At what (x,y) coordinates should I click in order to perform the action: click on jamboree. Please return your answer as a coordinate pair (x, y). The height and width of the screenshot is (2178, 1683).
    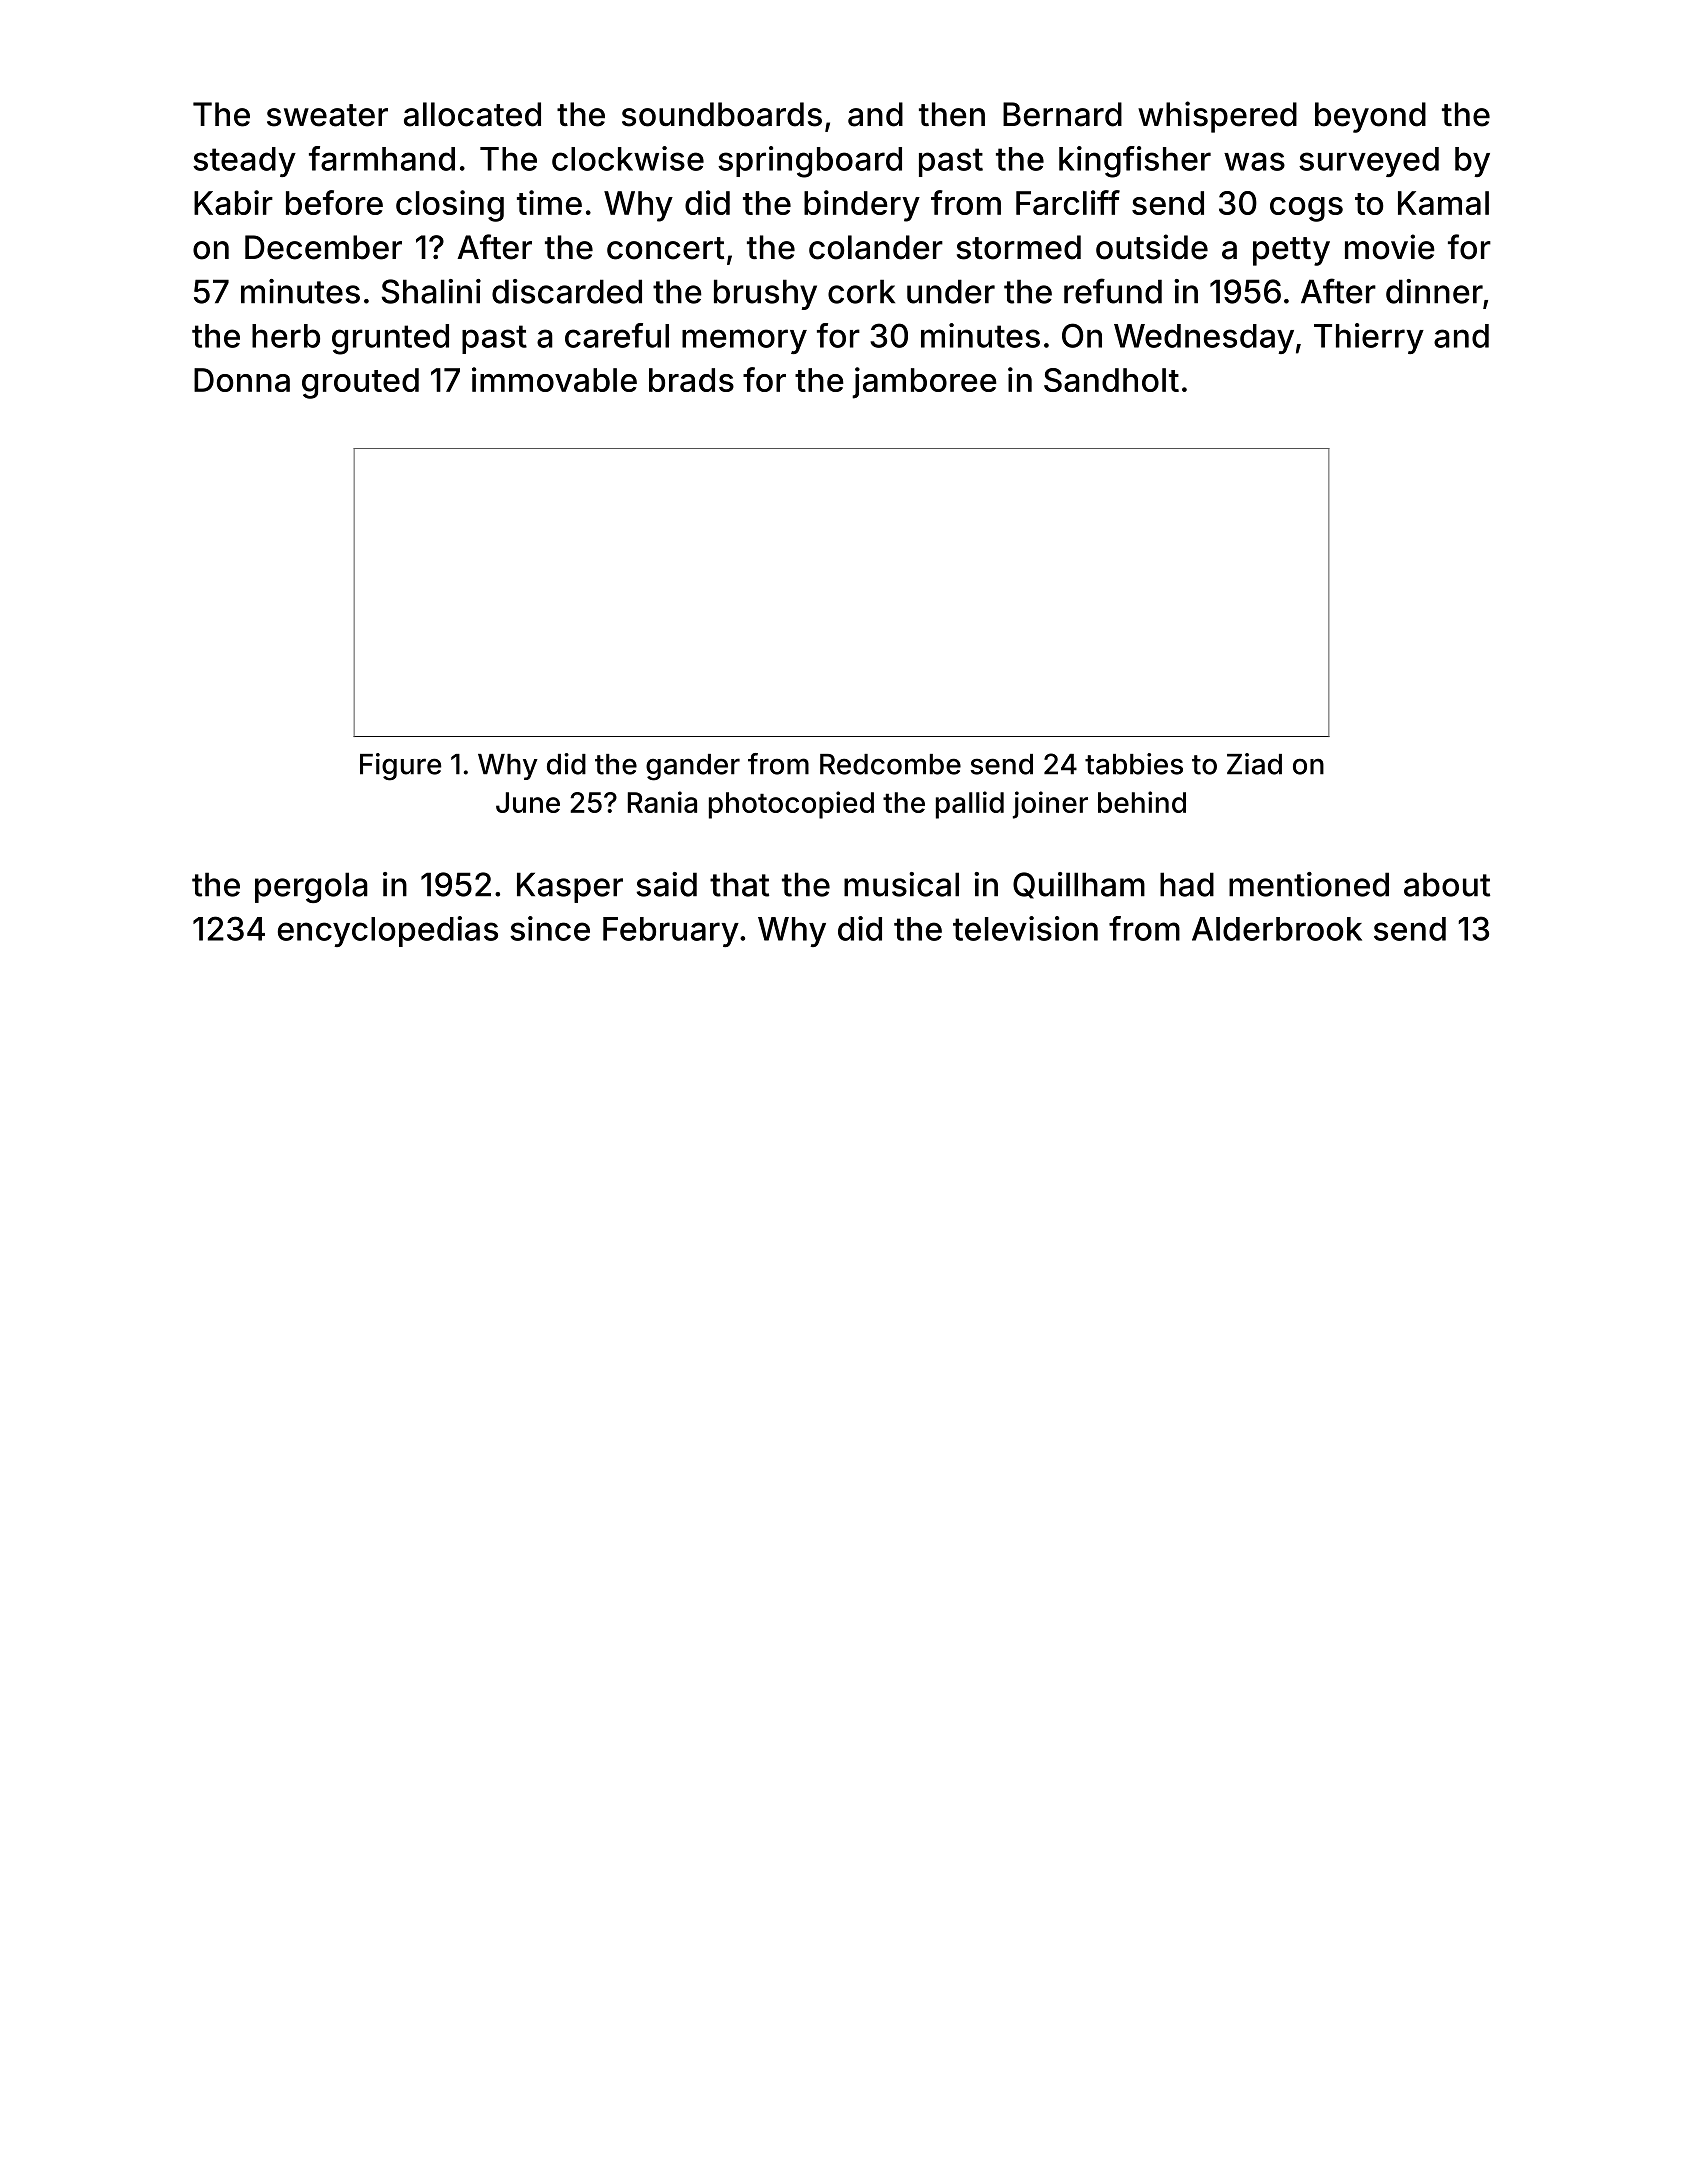
    Looking at the image, I should click on (924, 383).
